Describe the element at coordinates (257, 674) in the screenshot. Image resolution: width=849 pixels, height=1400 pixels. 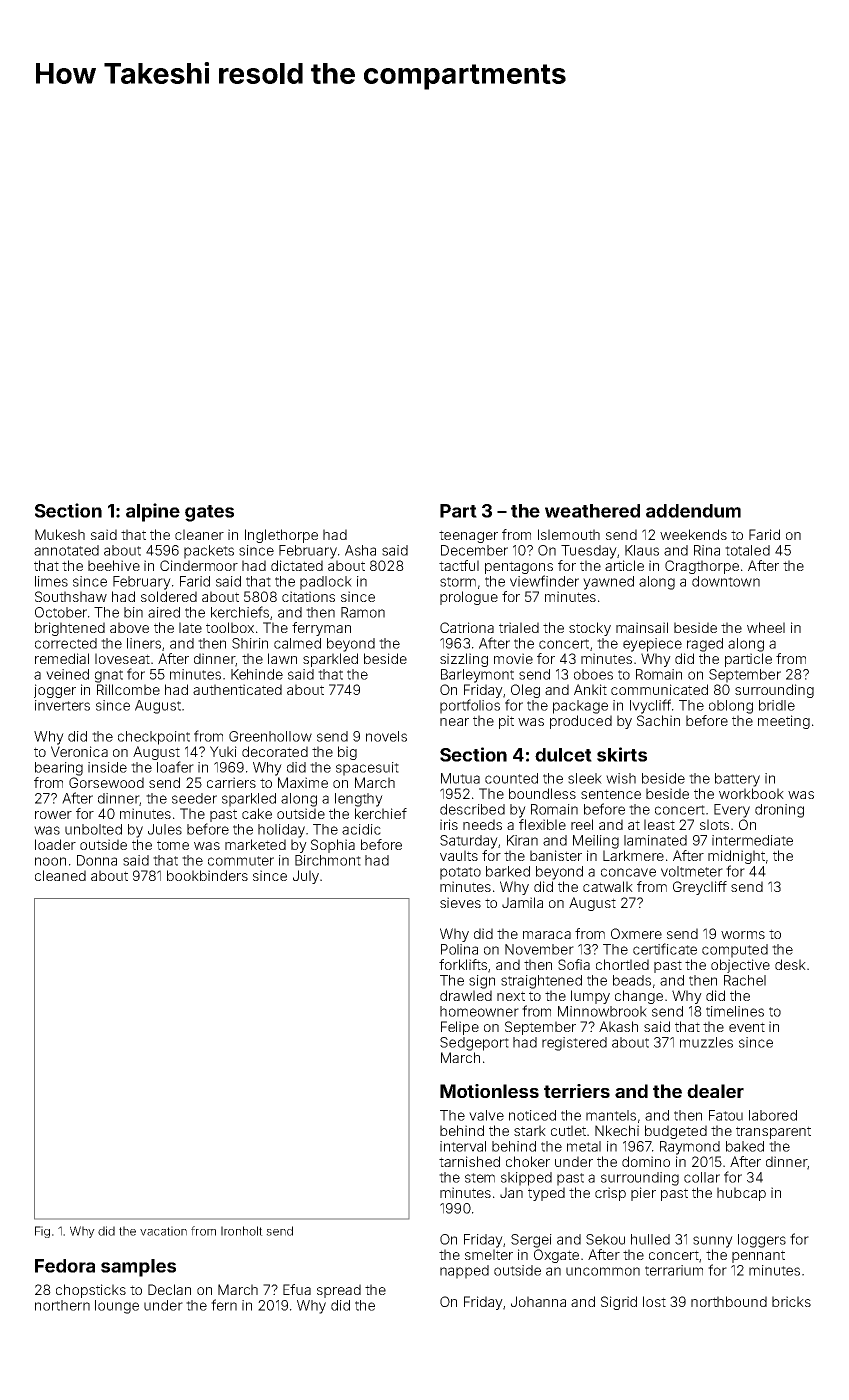
I see `Kehinde` at that location.
